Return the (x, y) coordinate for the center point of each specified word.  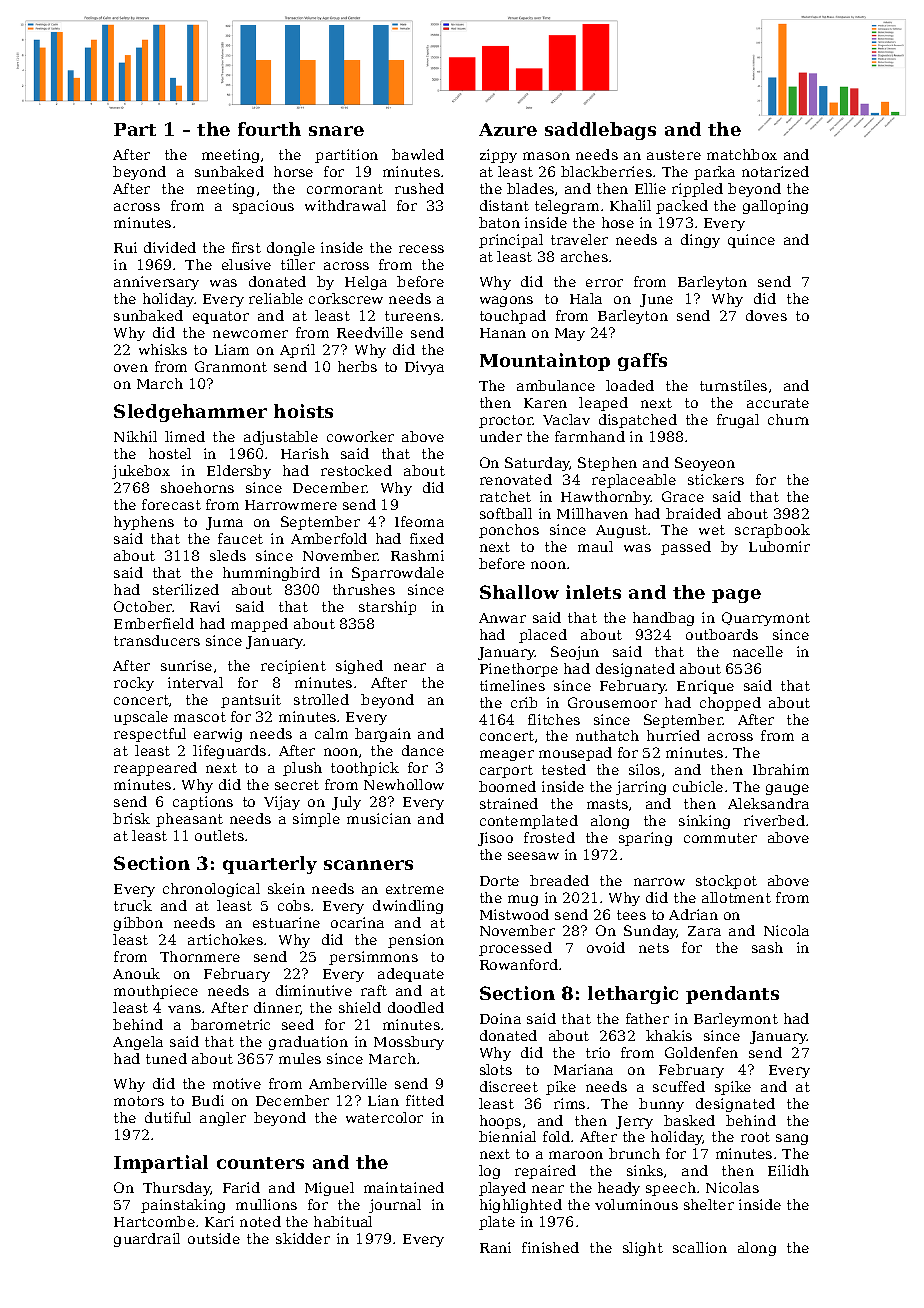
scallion (700, 1247)
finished (550, 1247)
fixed (427, 538)
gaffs (642, 362)
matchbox (742, 154)
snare (336, 131)
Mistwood (514, 914)
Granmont (231, 366)
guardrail (147, 1240)
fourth (269, 129)
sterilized (186, 589)
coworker (360, 436)
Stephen (607, 464)
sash (767, 947)
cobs (294, 905)
